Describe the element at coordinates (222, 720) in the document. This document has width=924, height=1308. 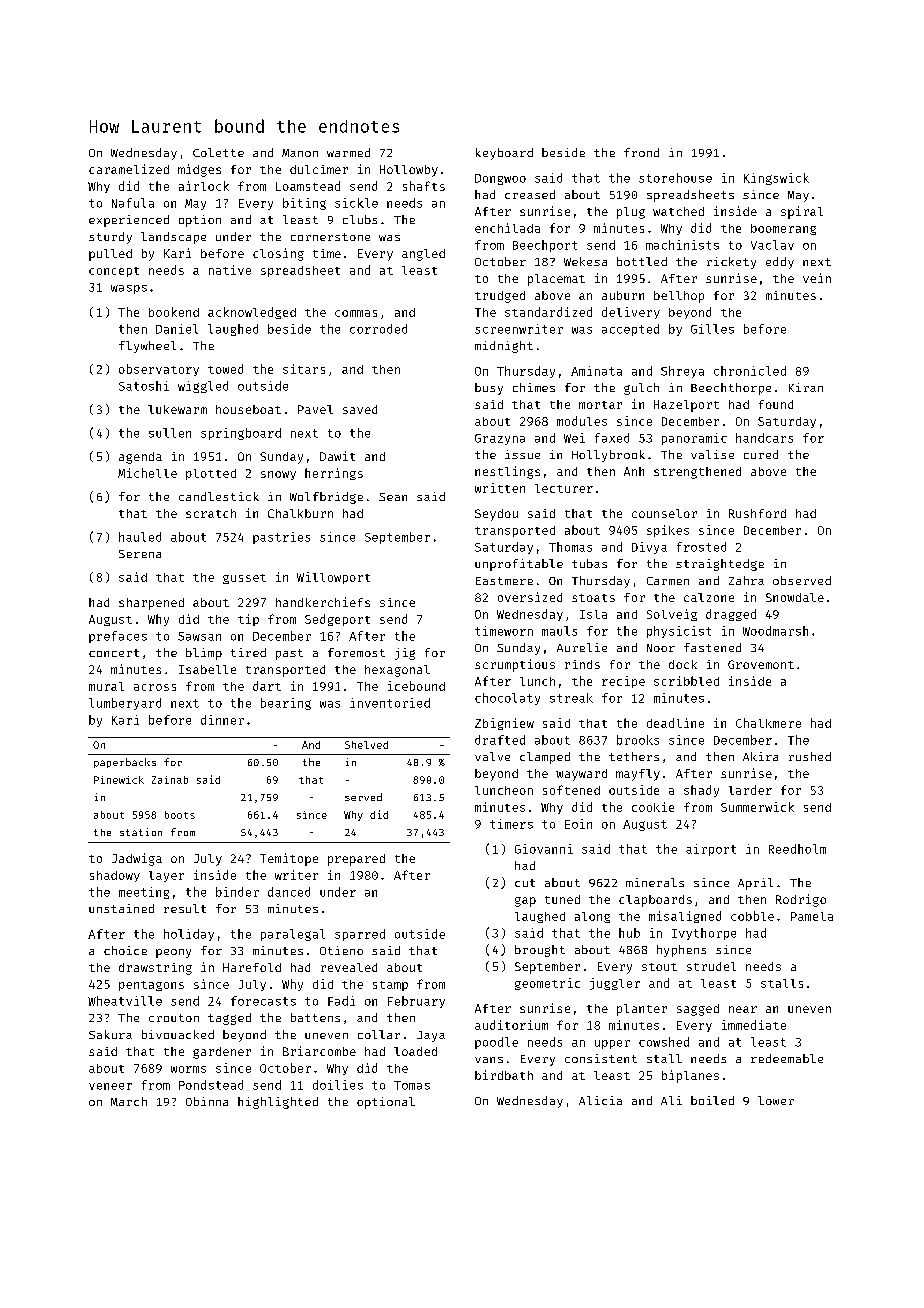
I see `dinner` at that location.
